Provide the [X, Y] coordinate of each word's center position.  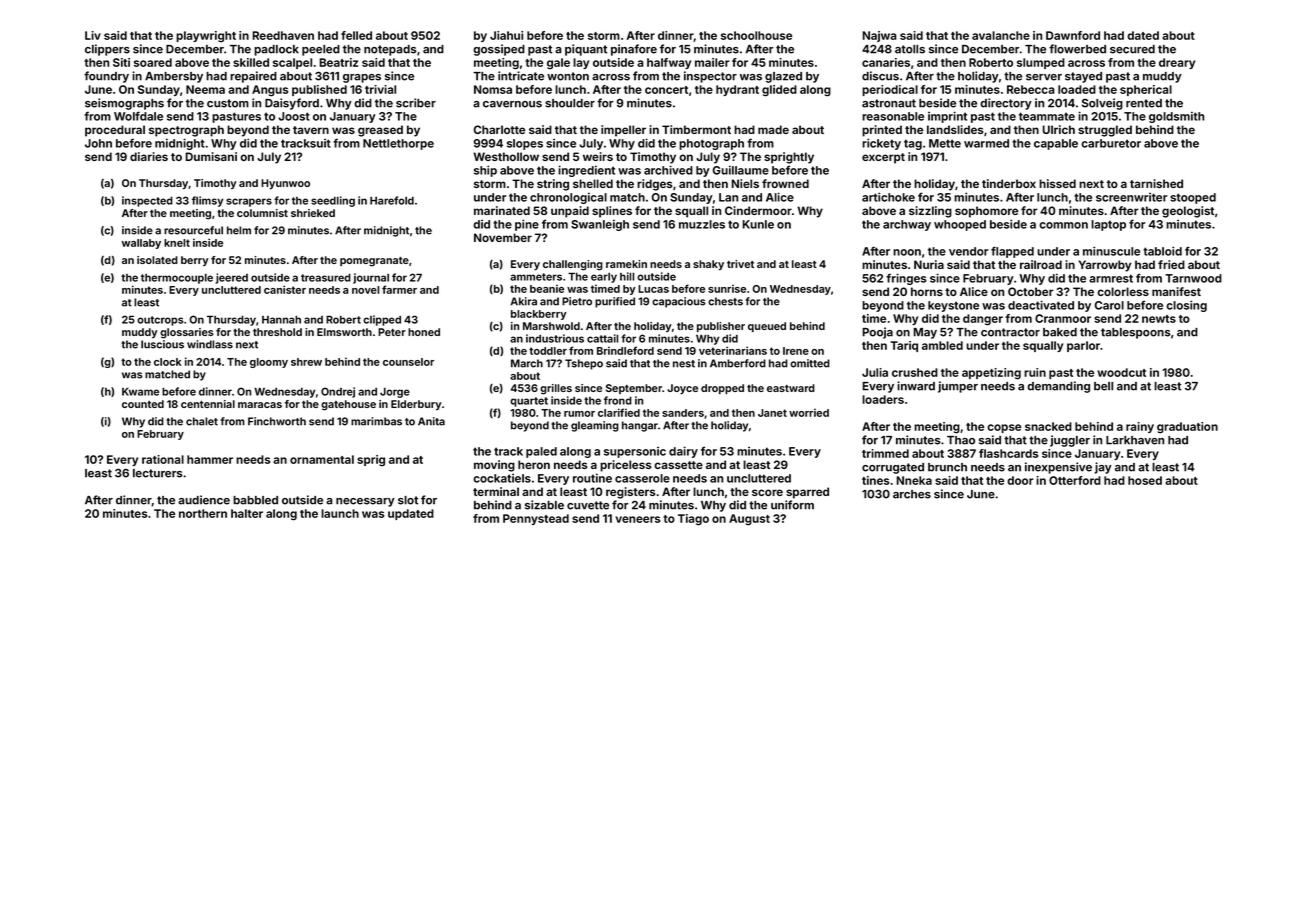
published [319, 90]
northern [203, 513]
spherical [1146, 90]
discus [880, 76]
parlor [1083, 346]
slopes [525, 144]
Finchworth [277, 421]
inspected [147, 201]
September [634, 389]
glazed [783, 77]
